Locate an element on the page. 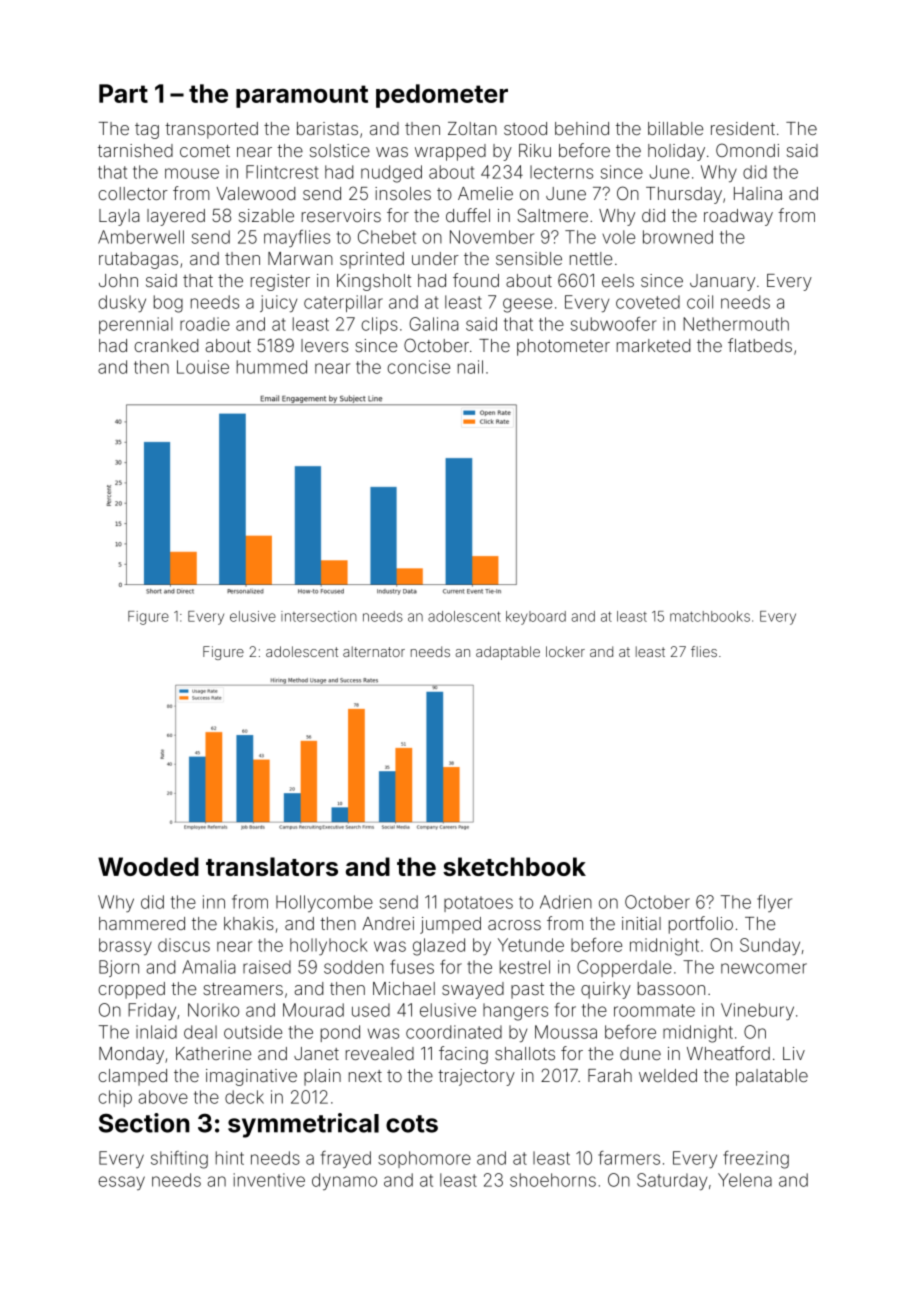 This document has height=1314, width=924. marketed is located at coordinates (653, 345).
